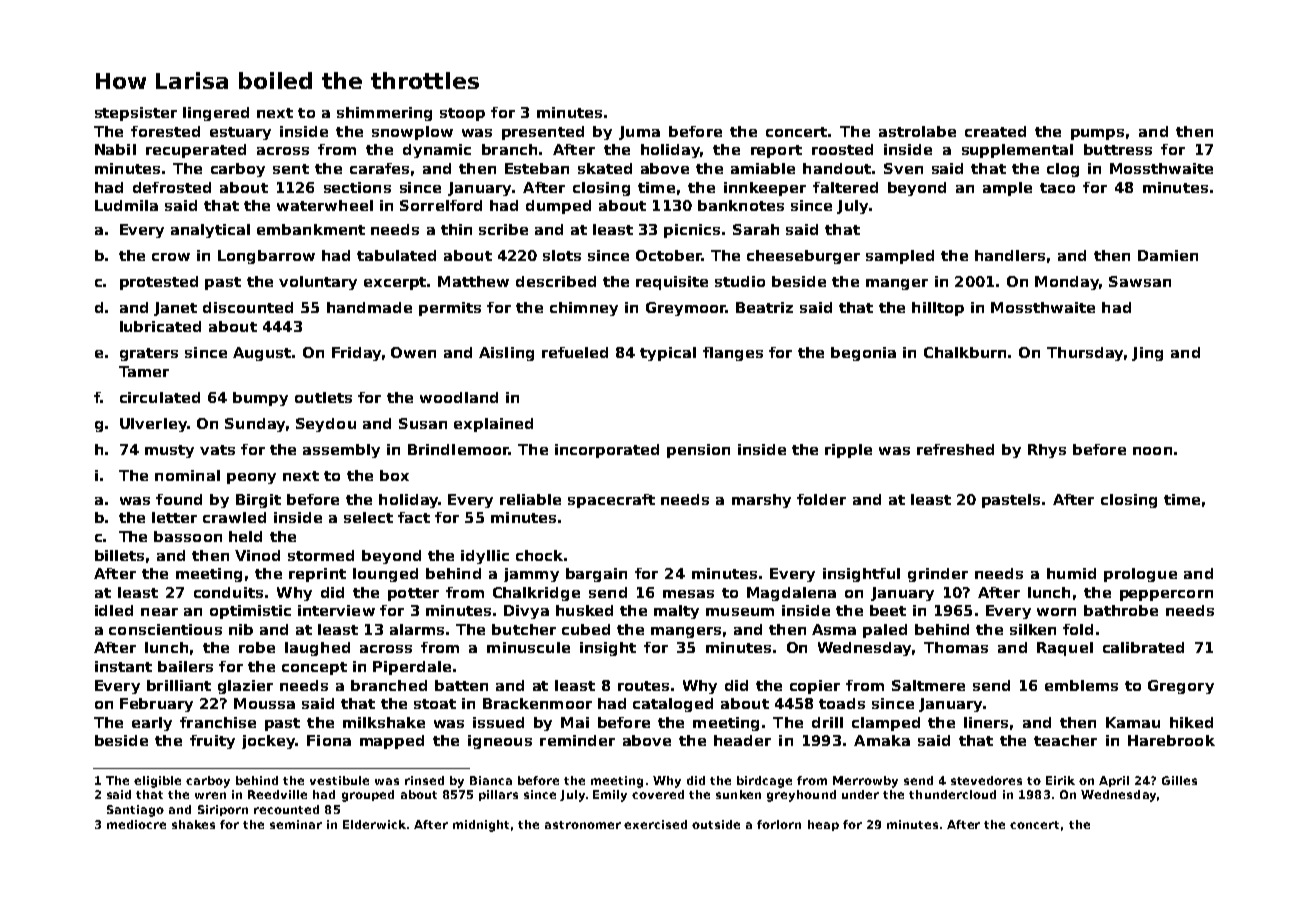  Describe the element at coordinates (357, 187) in the screenshot. I see `sections` at that location.
